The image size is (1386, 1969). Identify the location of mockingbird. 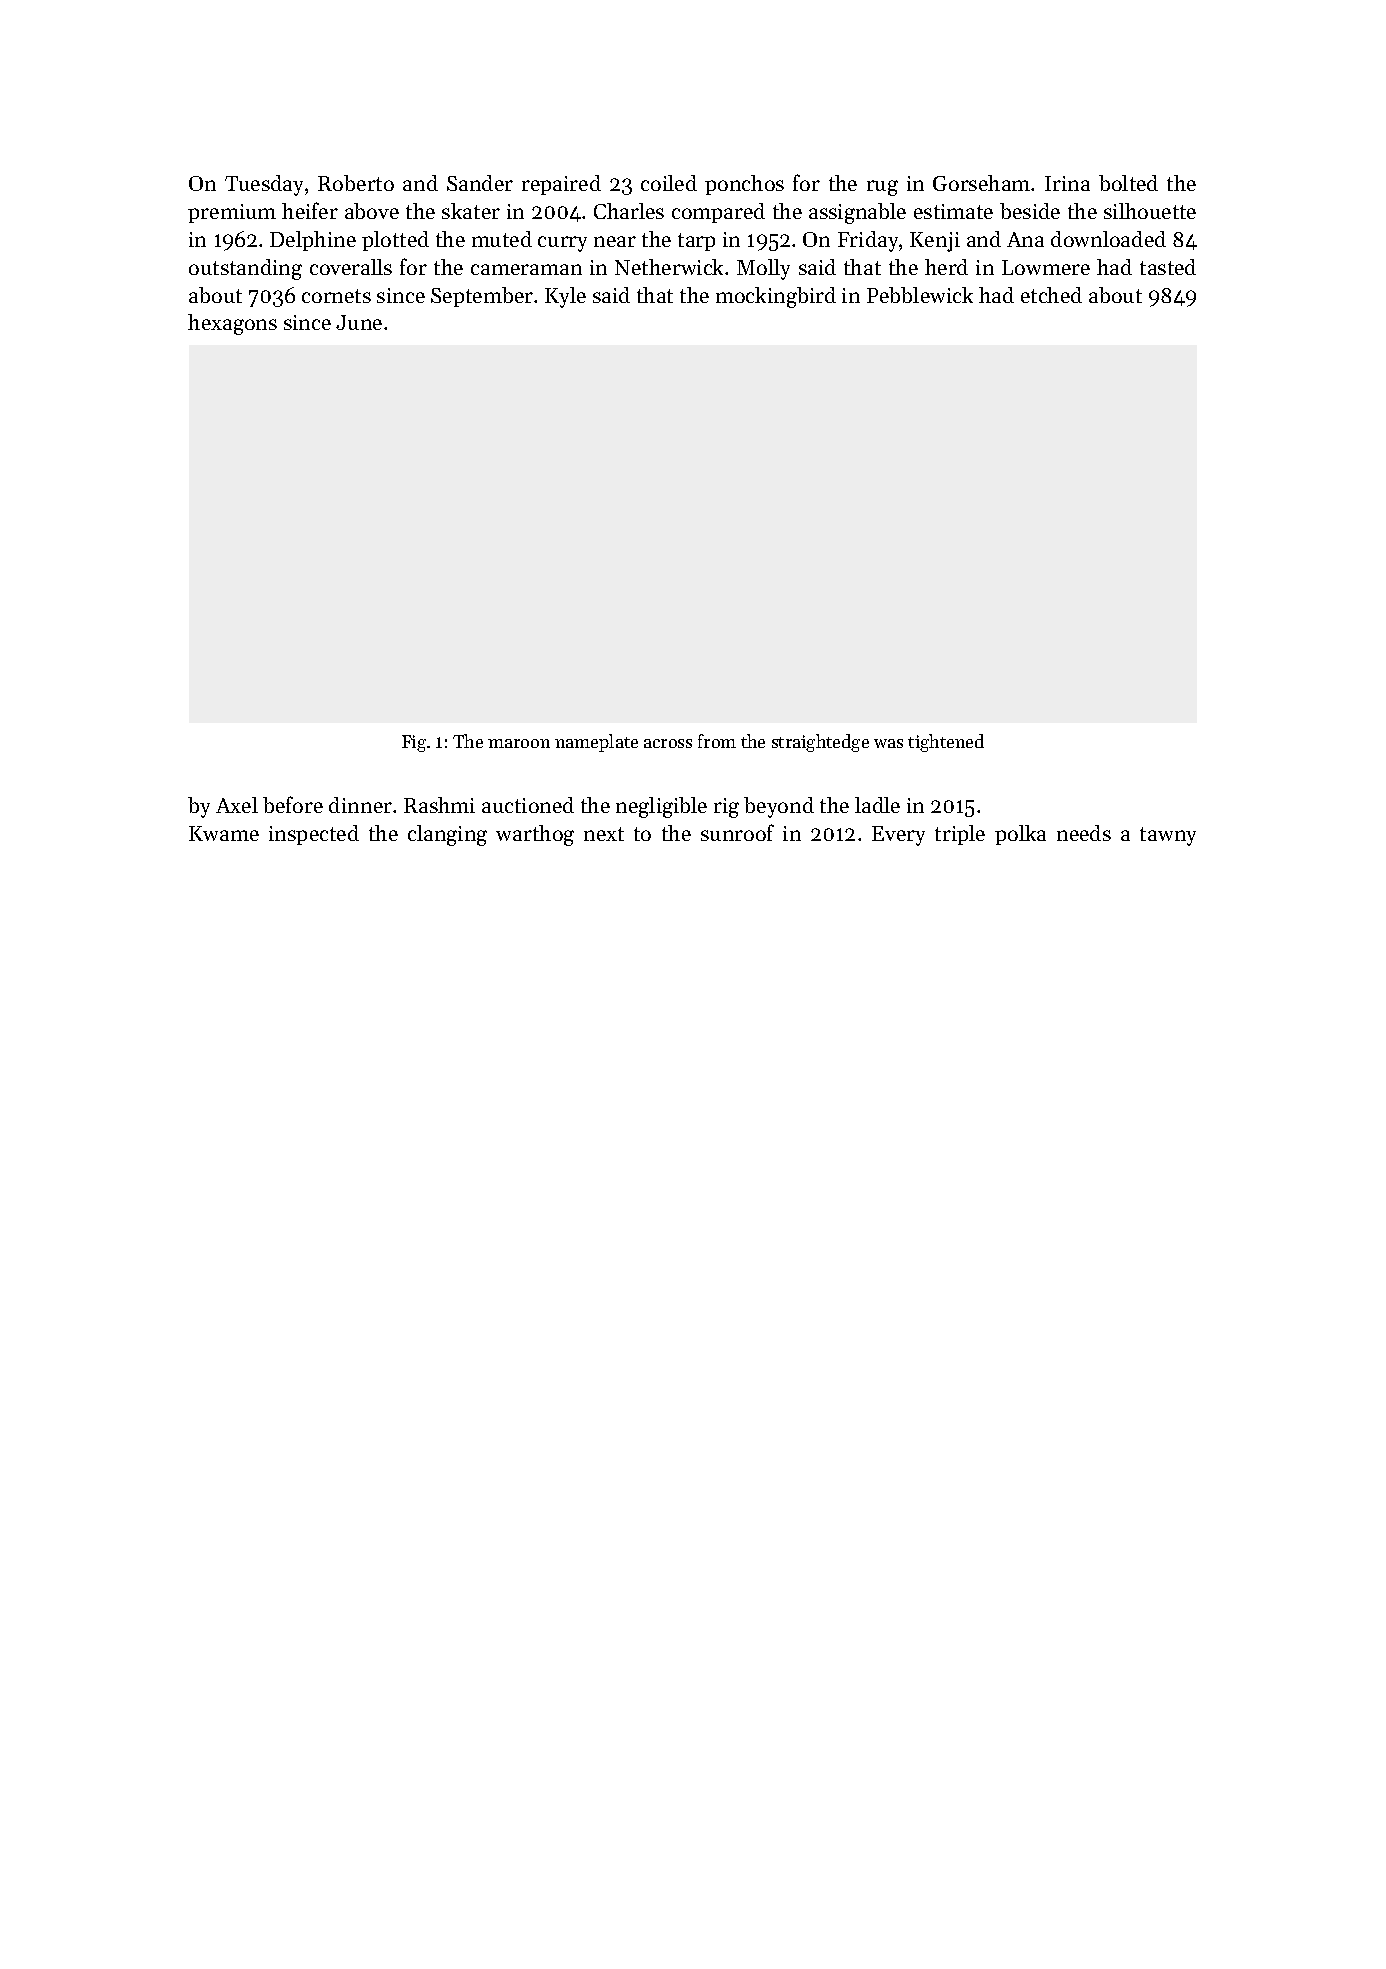
(776, 297).
